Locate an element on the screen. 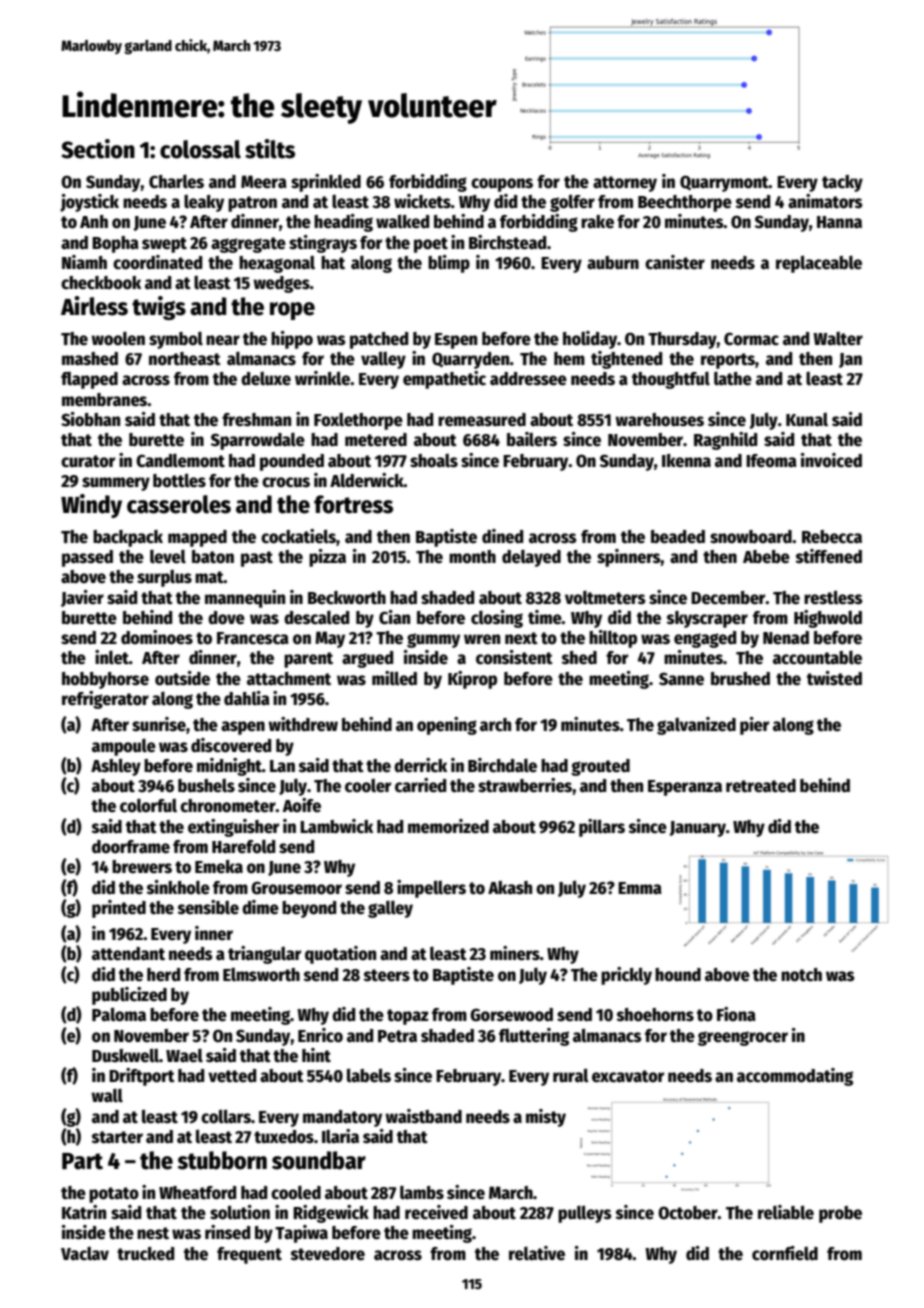  sunrise is located at coordinates (159, 724).
